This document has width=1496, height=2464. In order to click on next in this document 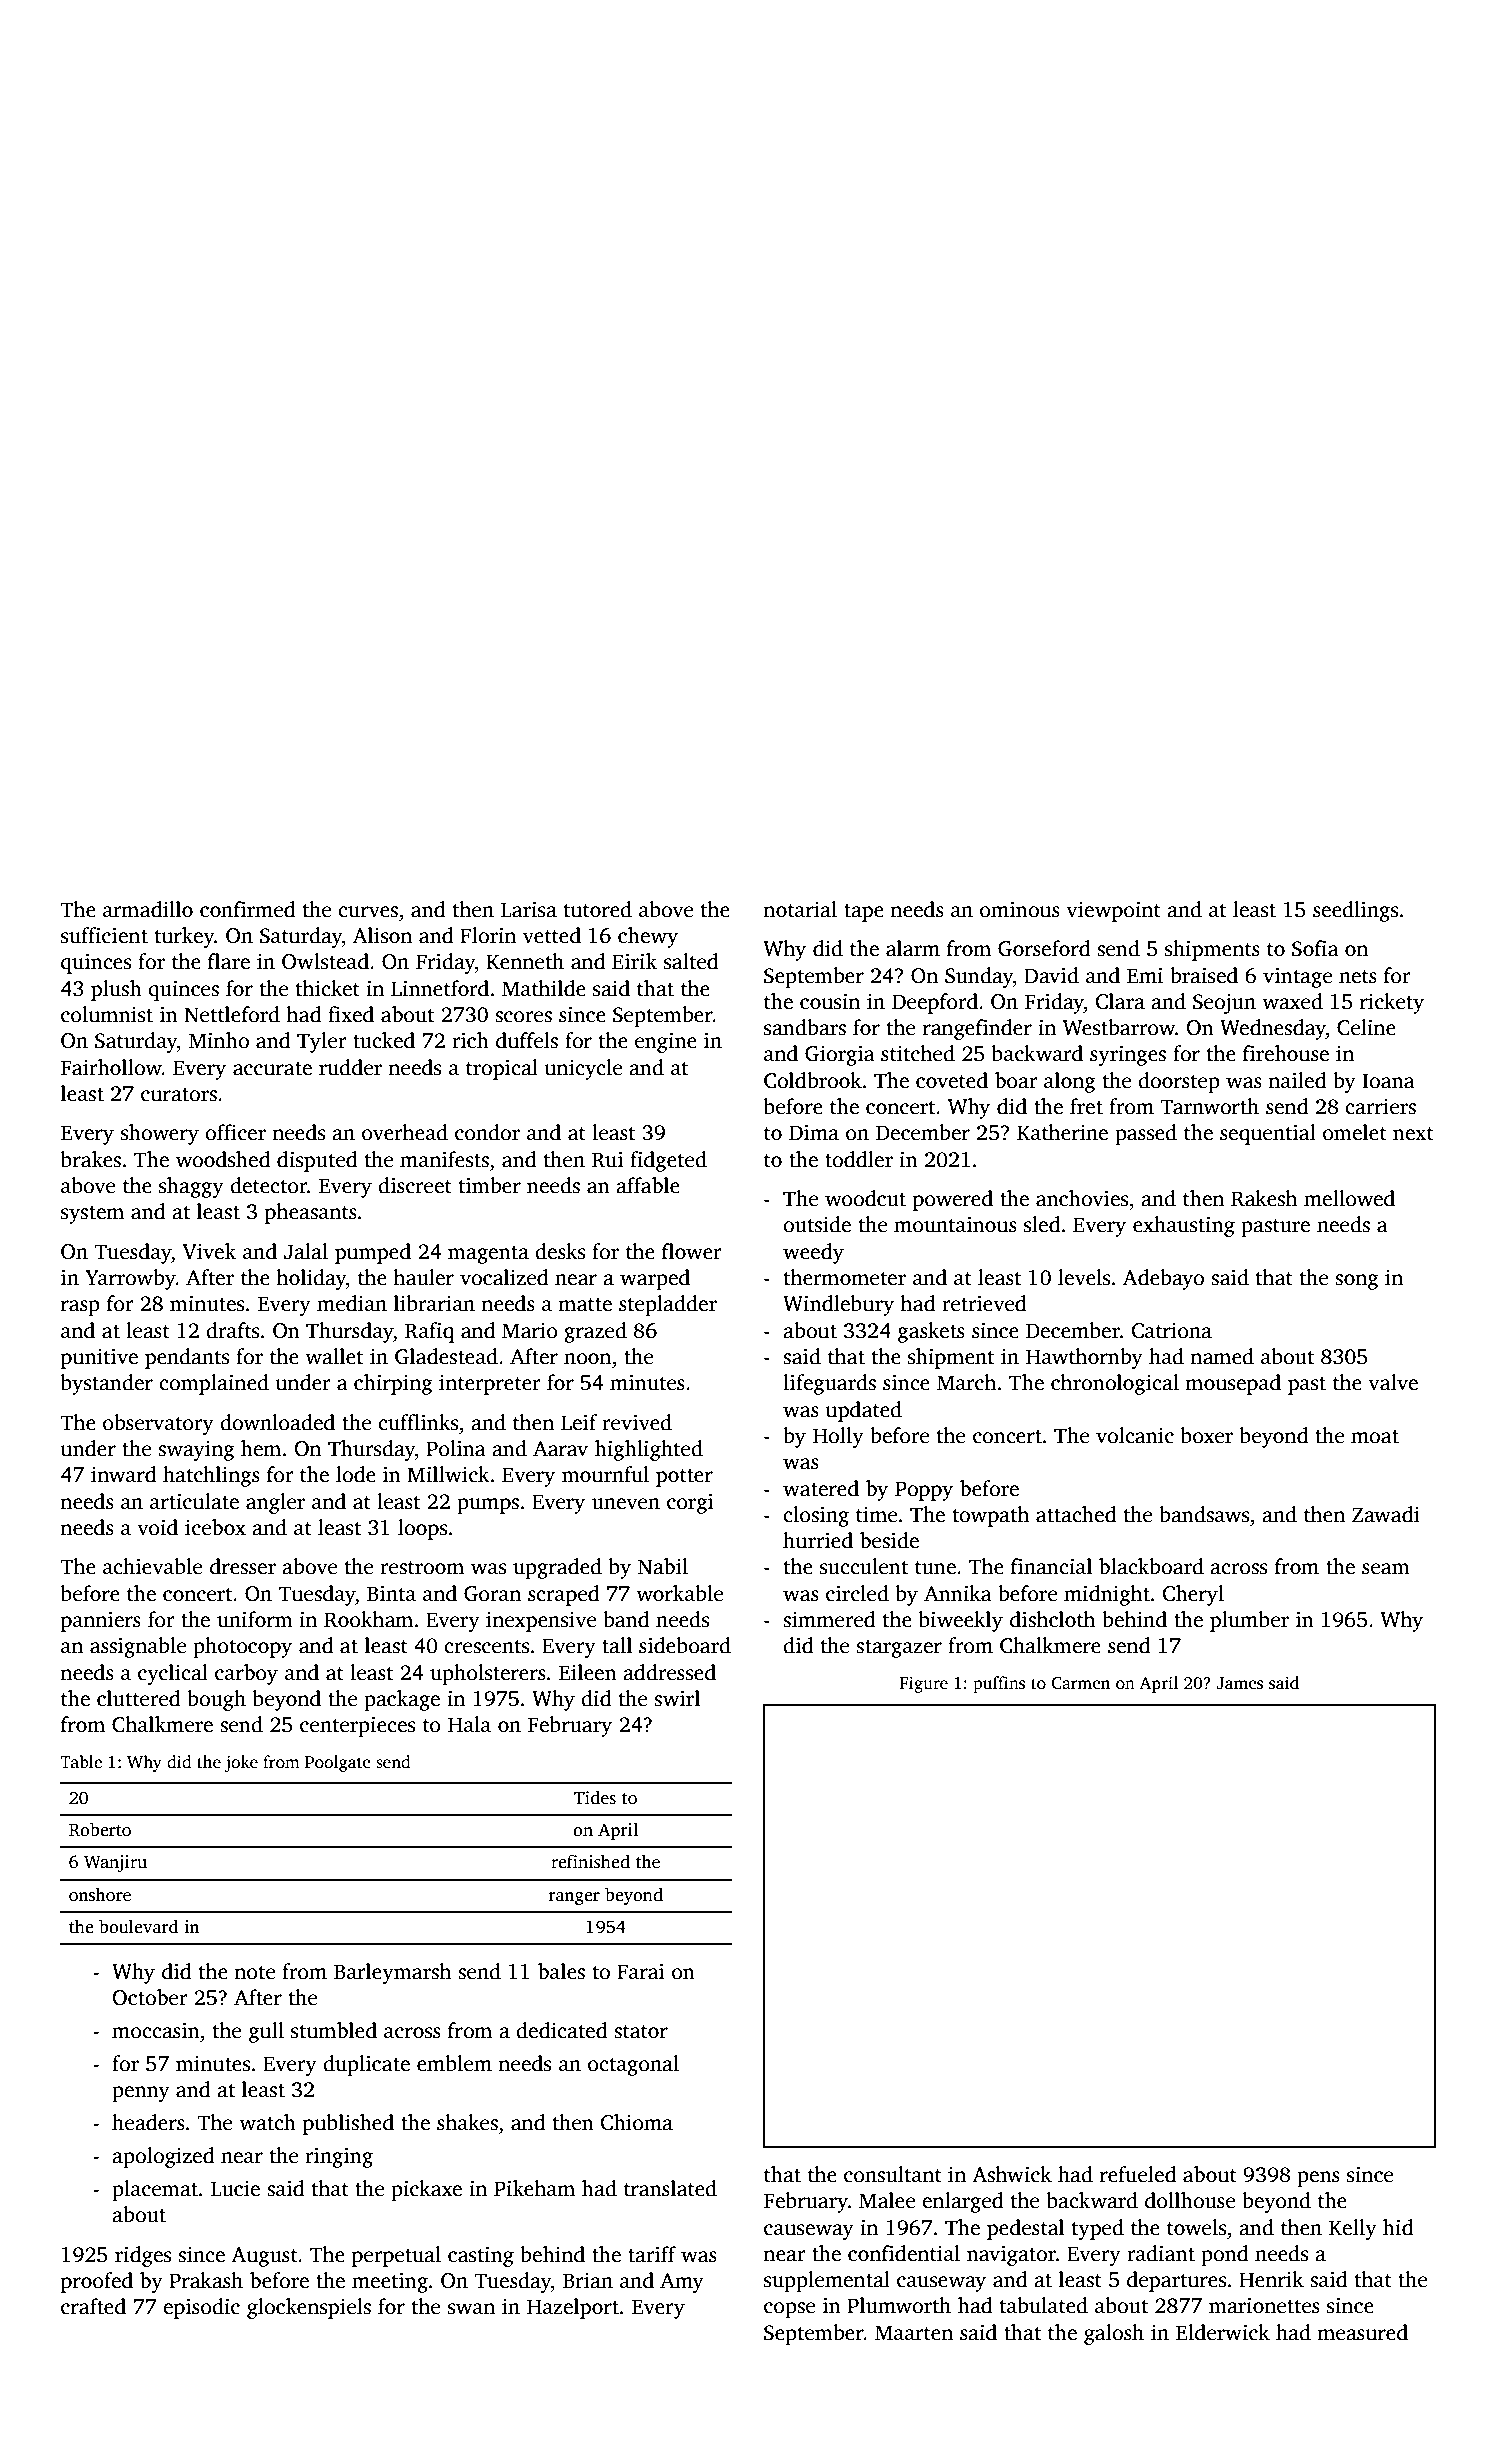, I will do `click(1413, 1134)`.
